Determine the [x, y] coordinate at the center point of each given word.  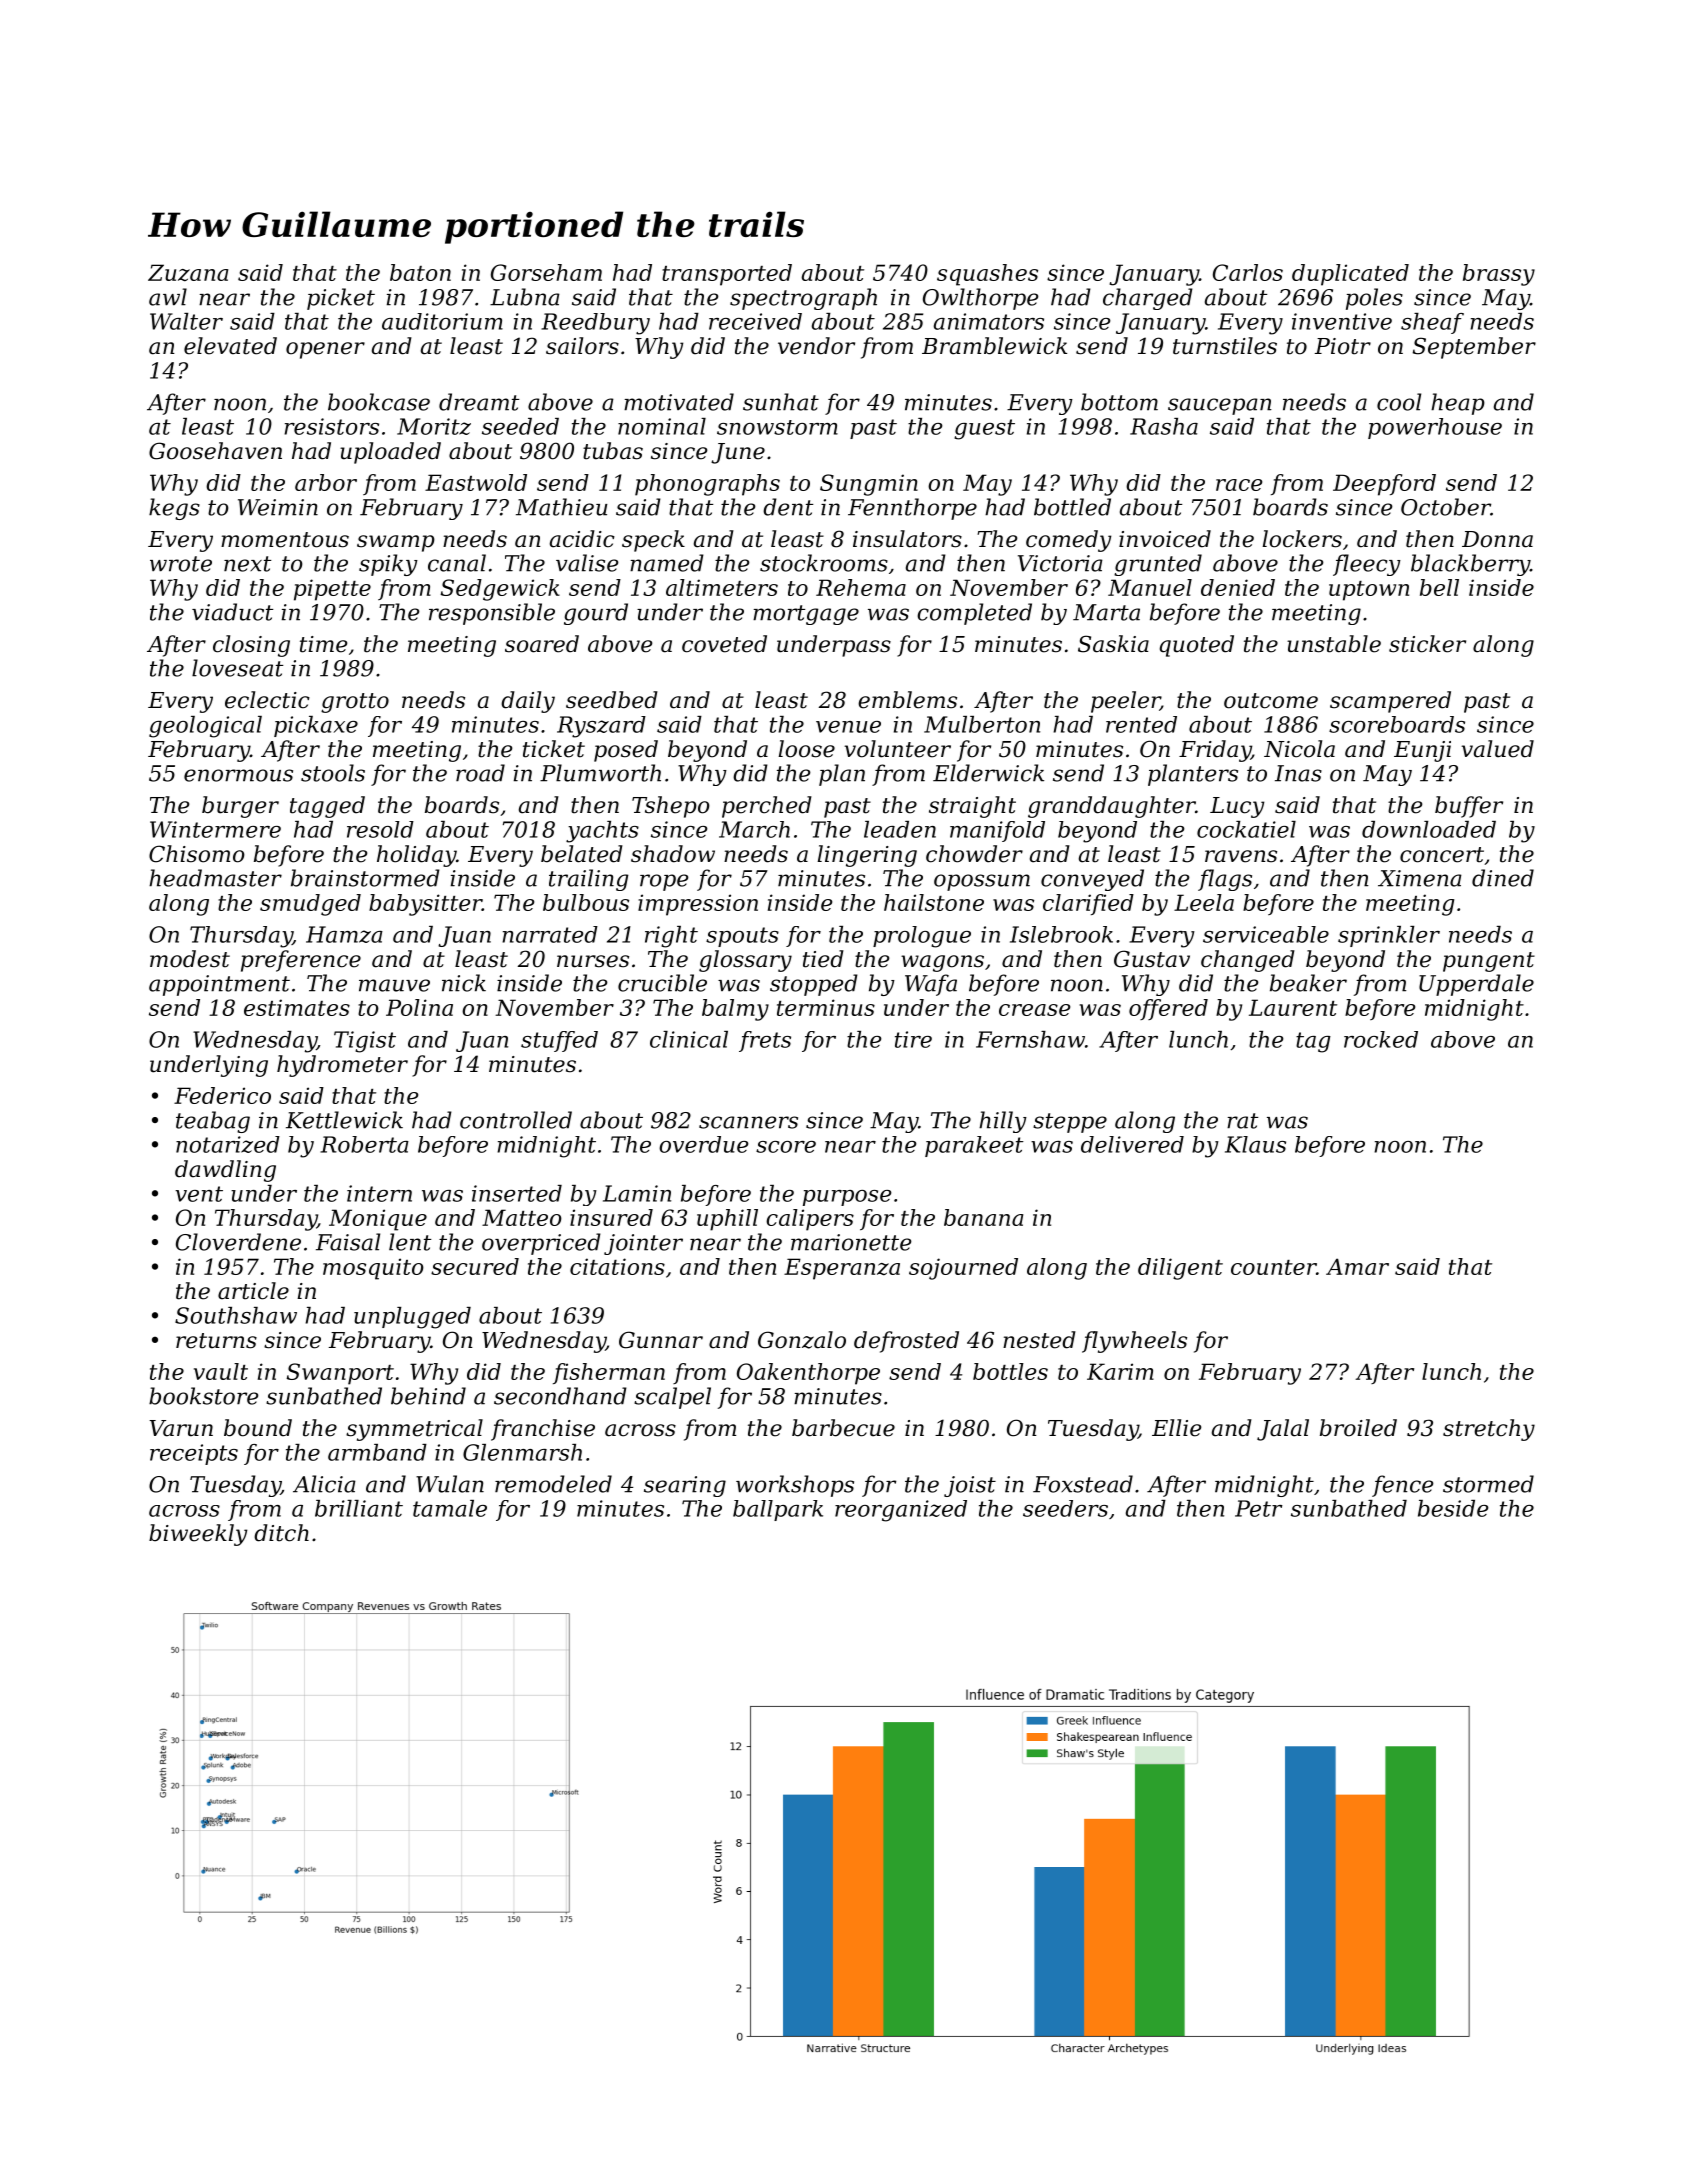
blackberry [1470, 565]
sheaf [1432, 323]
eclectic [267, 700]
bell [1439, 587]
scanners [748, 1122]
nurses [593, 961]
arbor [326, 482]
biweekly [198, 1535]
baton [420, 272]
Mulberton [982, 724]
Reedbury [595, 324]
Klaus [1255, 1144]
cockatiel [1246, 829]
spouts [742, 937]
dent [788, 507]
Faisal [348, 1242]
